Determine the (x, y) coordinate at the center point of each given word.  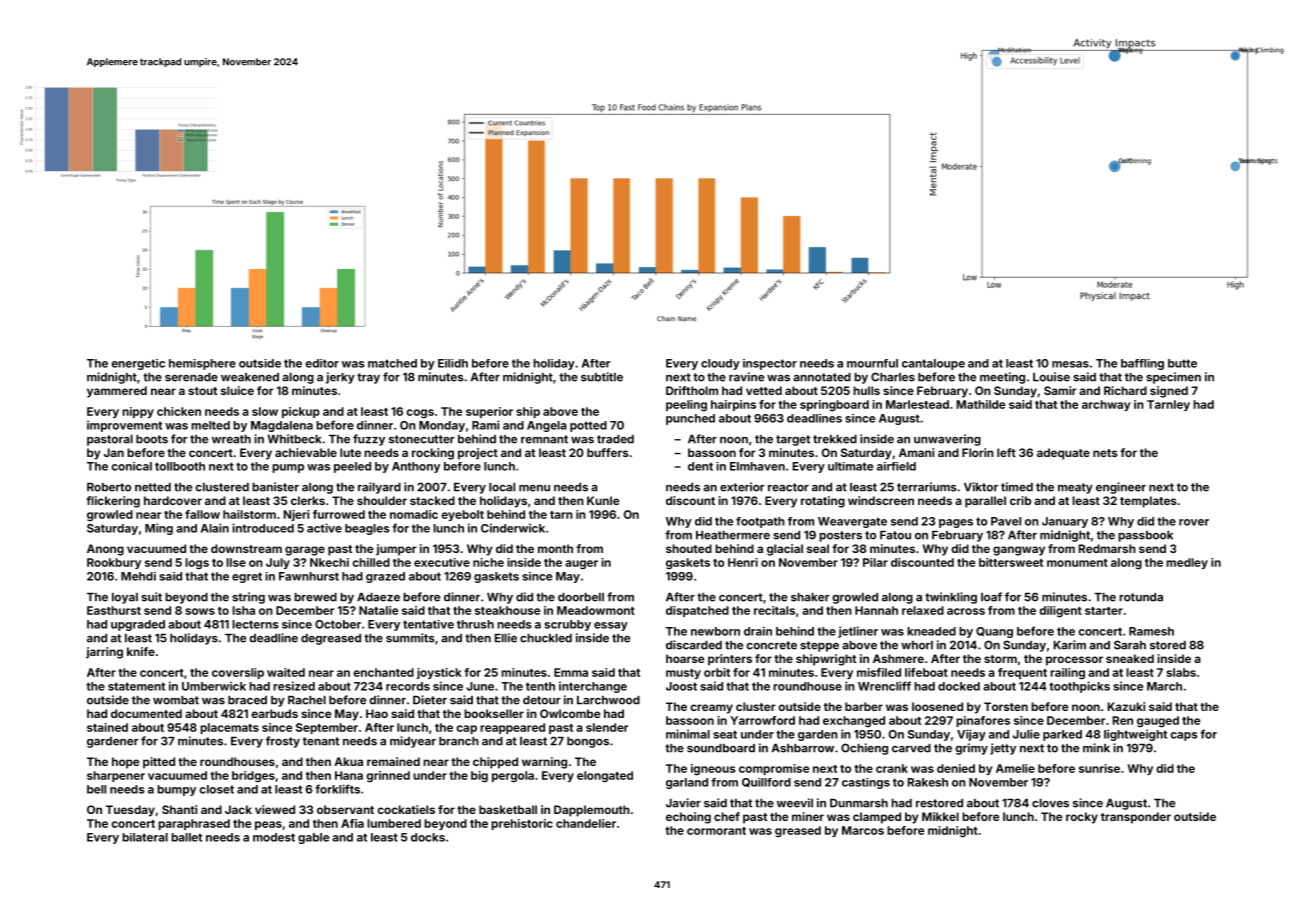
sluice (237, 390)
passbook (1145, 536)
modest (274, 837)
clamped (877, 818)
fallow (202, 514)
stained (107, 727)
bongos (588, 742)
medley (1187, 563)
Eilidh (453, 363)
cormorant (716, 831)
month (555, 548)
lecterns (255, 624)
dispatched (697, 611)
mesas (1070, 364)
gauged (1158, 722)
